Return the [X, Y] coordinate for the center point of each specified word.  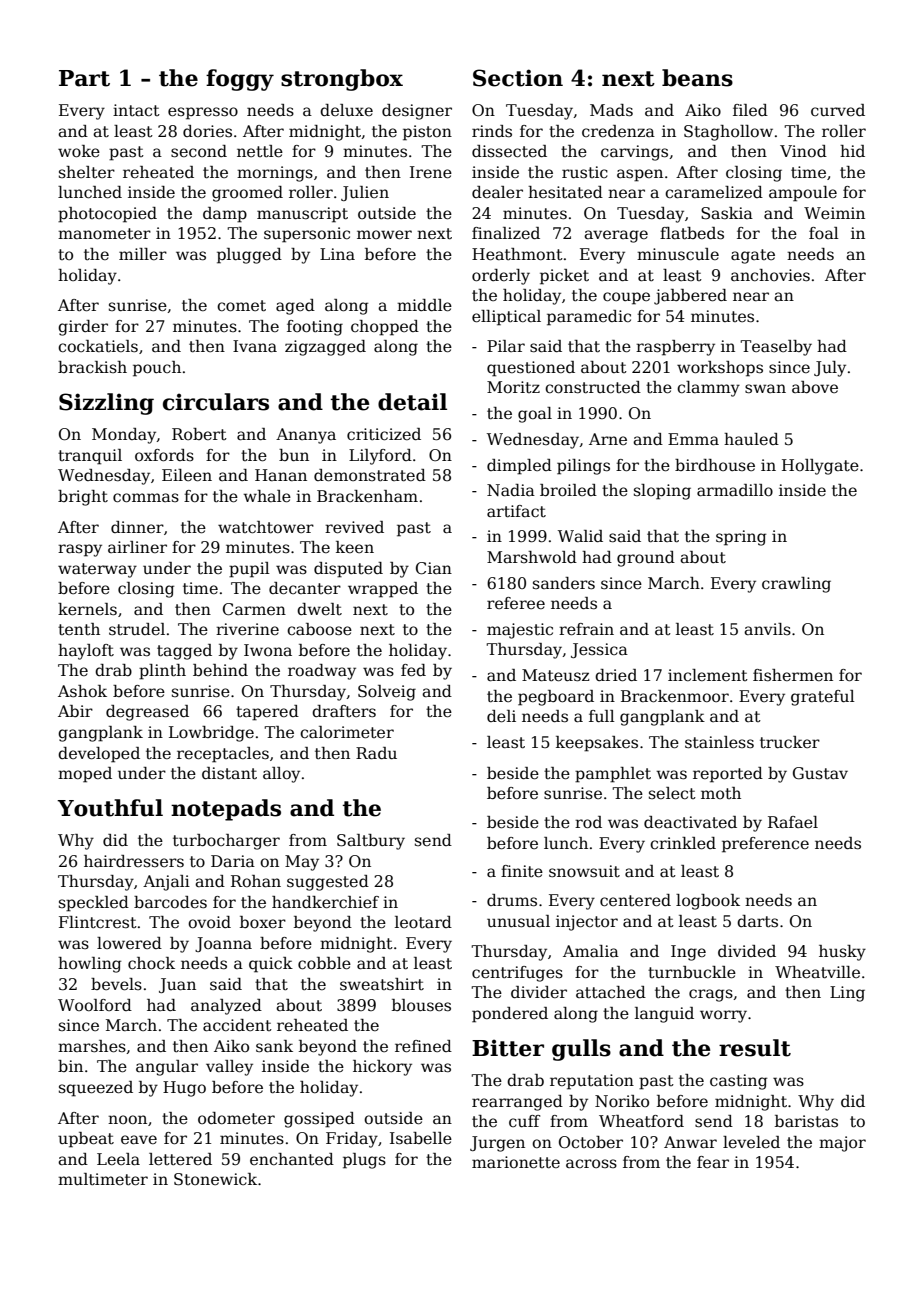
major [842, 1144]
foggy [240, 80]
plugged [249, 256]
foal [824, 233]
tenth [79, 629]
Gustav [820, 773]
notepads [226, 810]
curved [838, 110]
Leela [118, 1159]
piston [427, 133]
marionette [516, 1162]
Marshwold [532, 557]
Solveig [387, 693]
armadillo [735, 490]
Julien [365, 193]
